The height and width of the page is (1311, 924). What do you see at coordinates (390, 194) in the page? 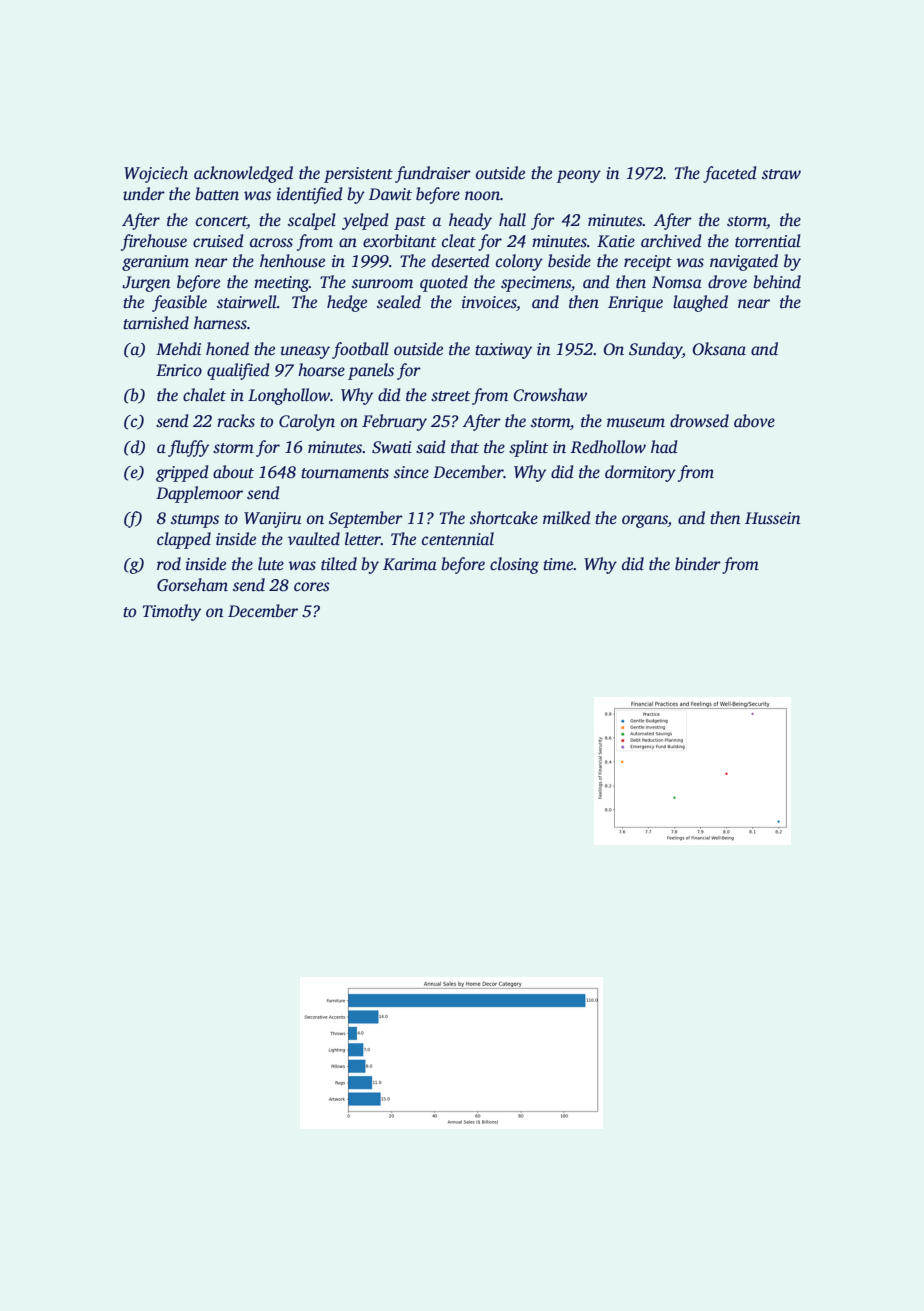
I see `Dawit` at bounding box center [390, 194].
